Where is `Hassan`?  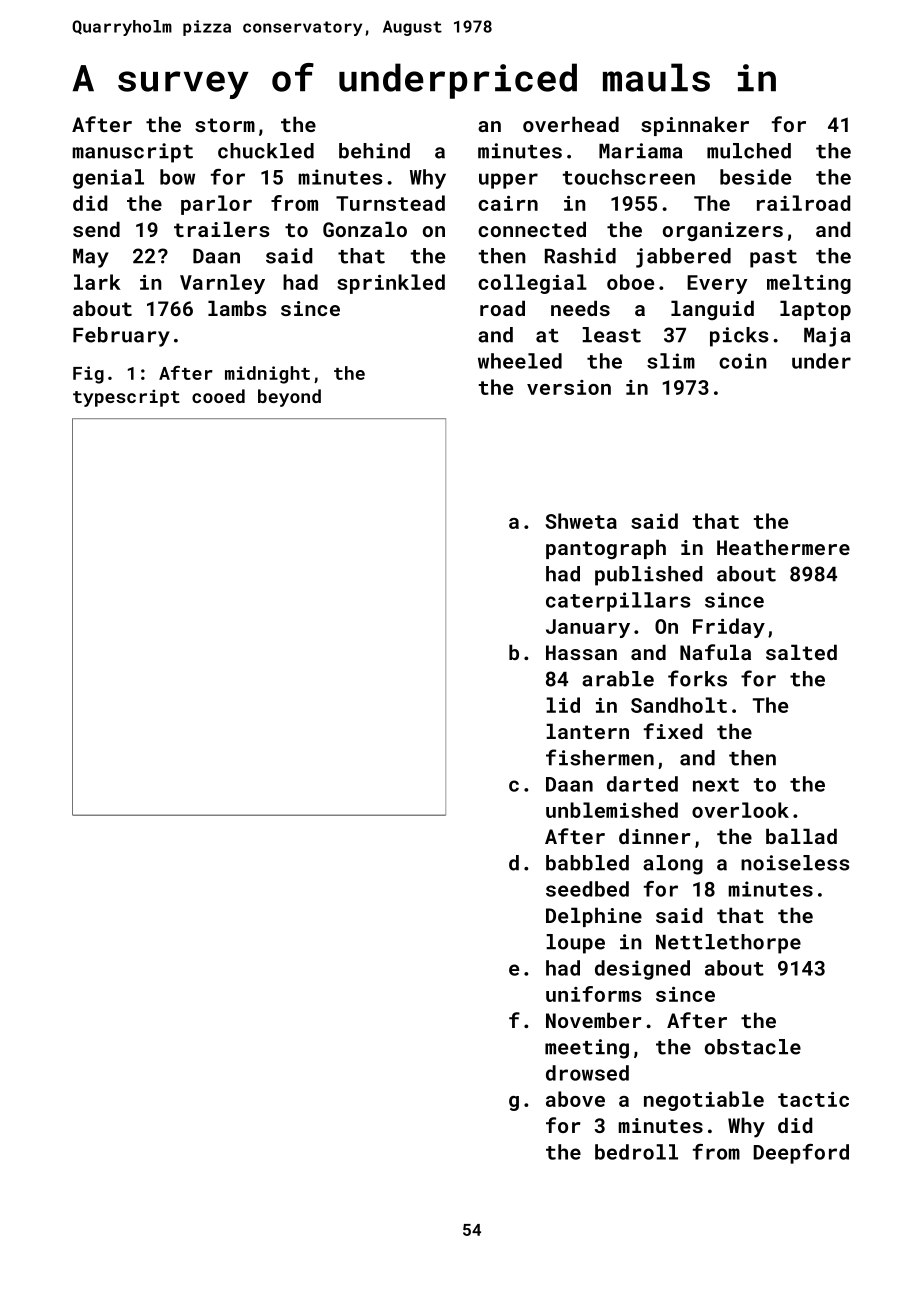
Hassan is located at coordinates (581, 652).
